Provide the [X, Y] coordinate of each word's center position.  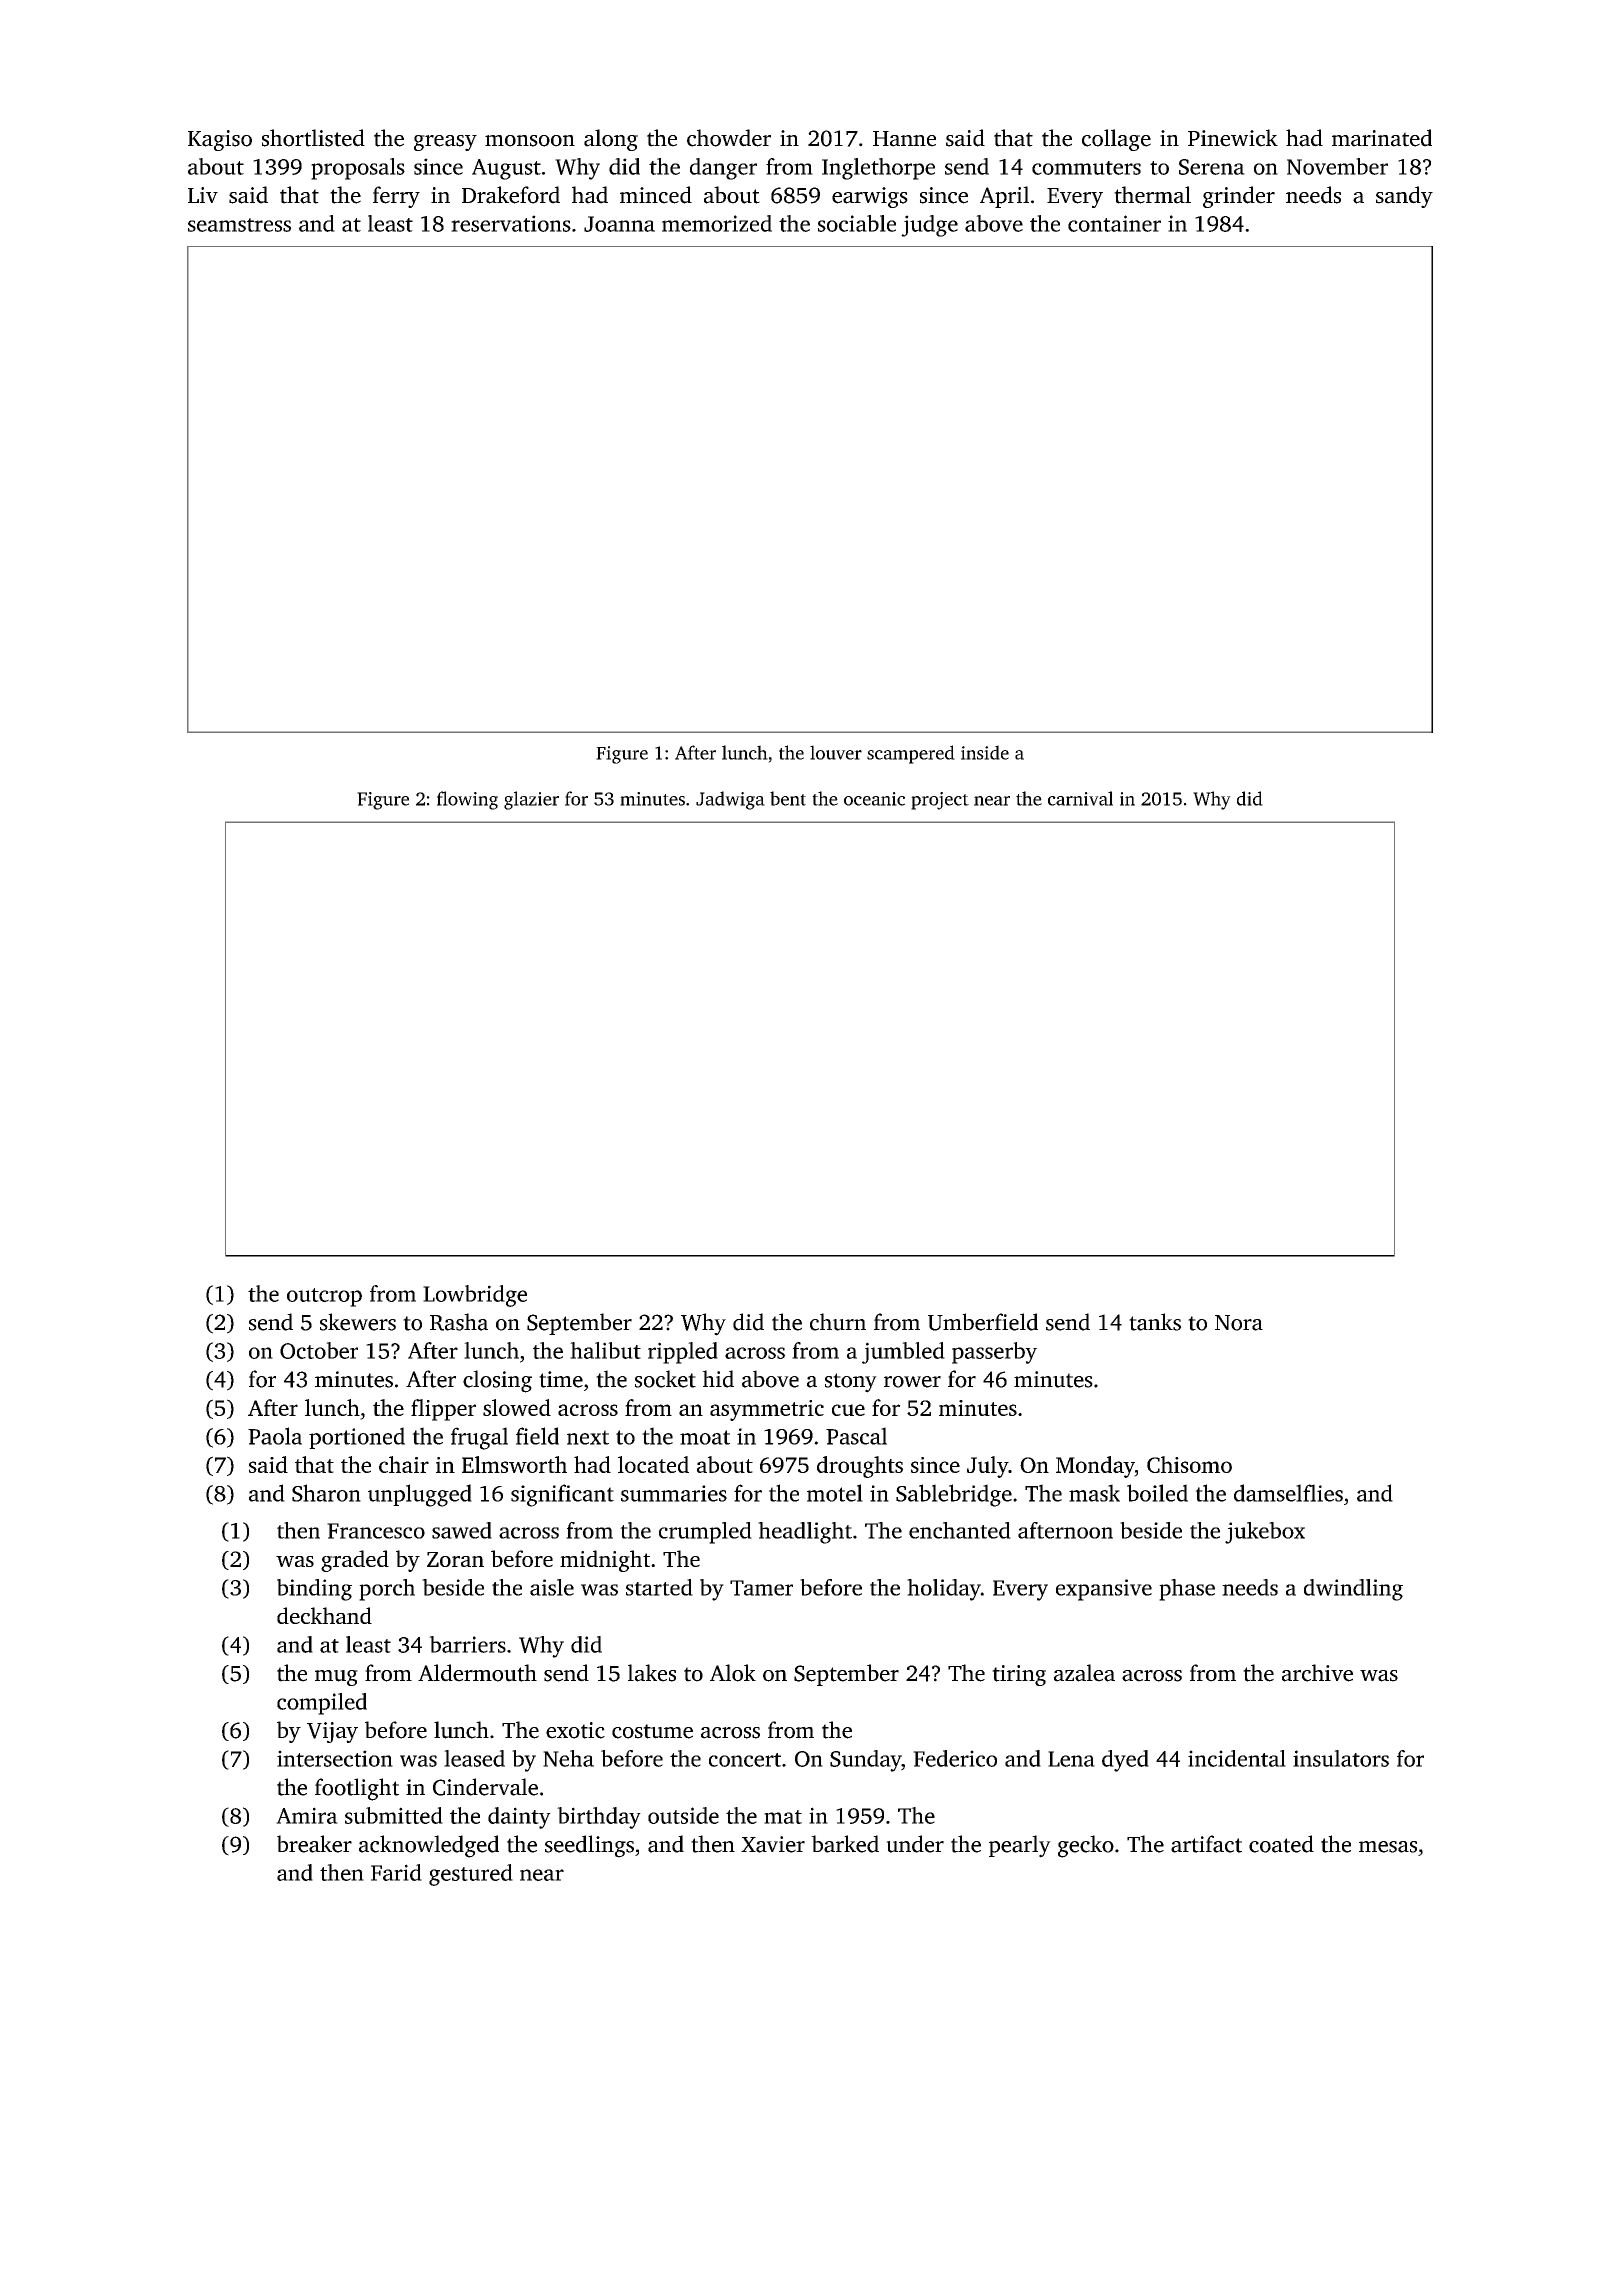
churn [838, 1322]
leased [474, 1758]
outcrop [324, 1297]
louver [836, 752]
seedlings [589, 1846]
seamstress [239, 225]
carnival [1080, 798]
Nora [1239, 1323]
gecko [1086, 1846]
